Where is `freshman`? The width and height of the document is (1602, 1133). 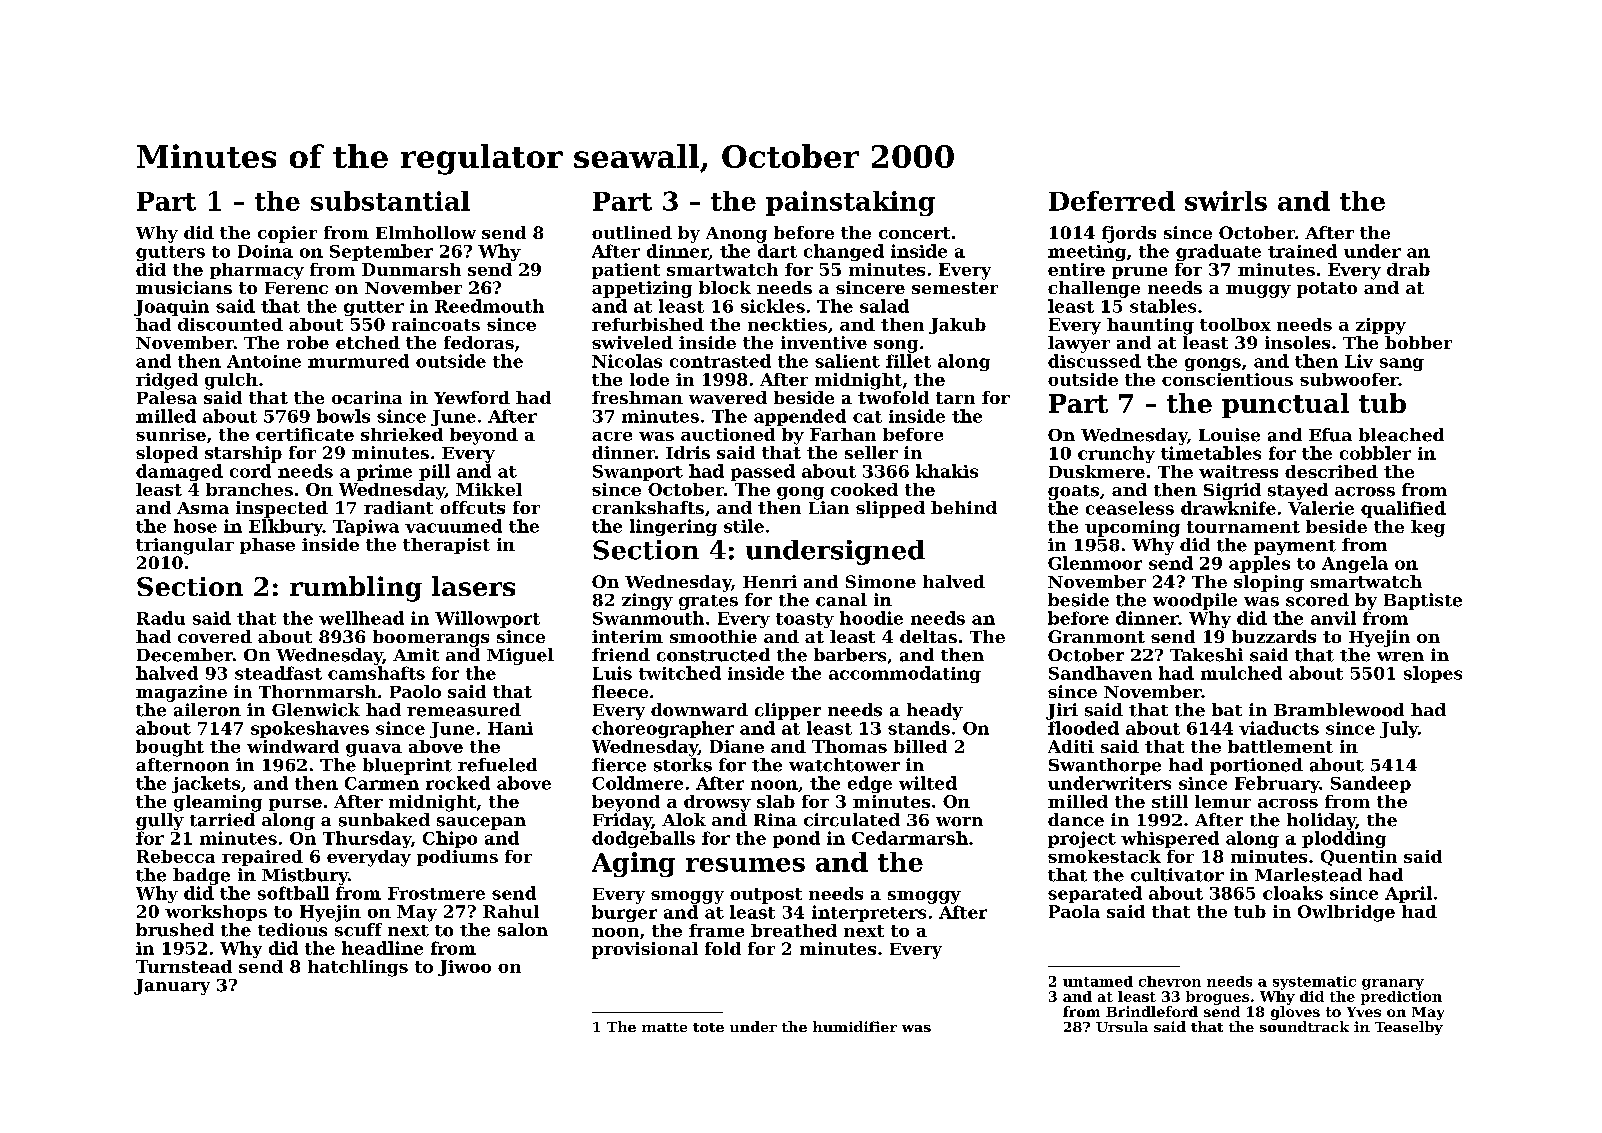 freshman is located at coordinates (637, 397).
